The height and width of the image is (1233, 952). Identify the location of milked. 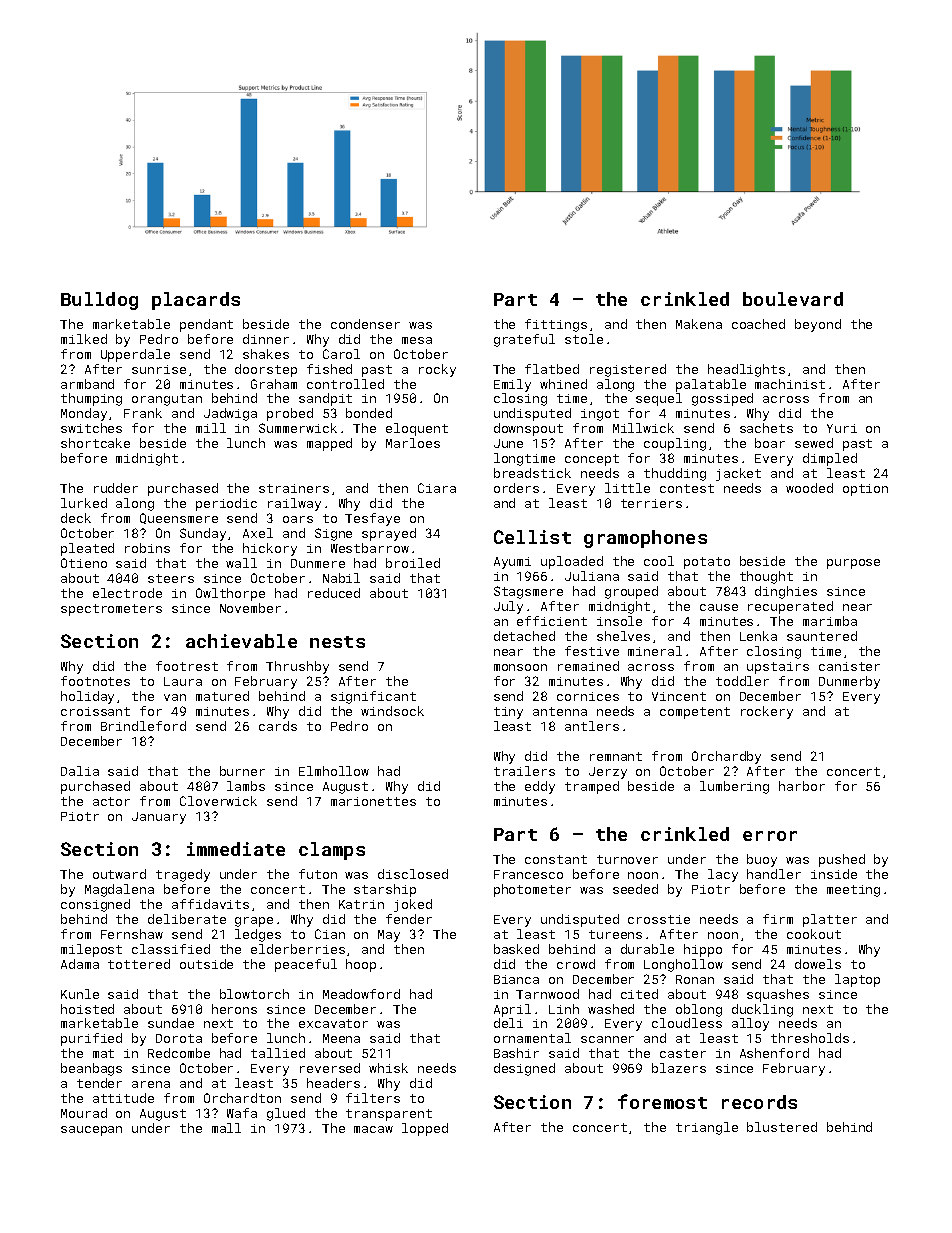
(84, 339).
